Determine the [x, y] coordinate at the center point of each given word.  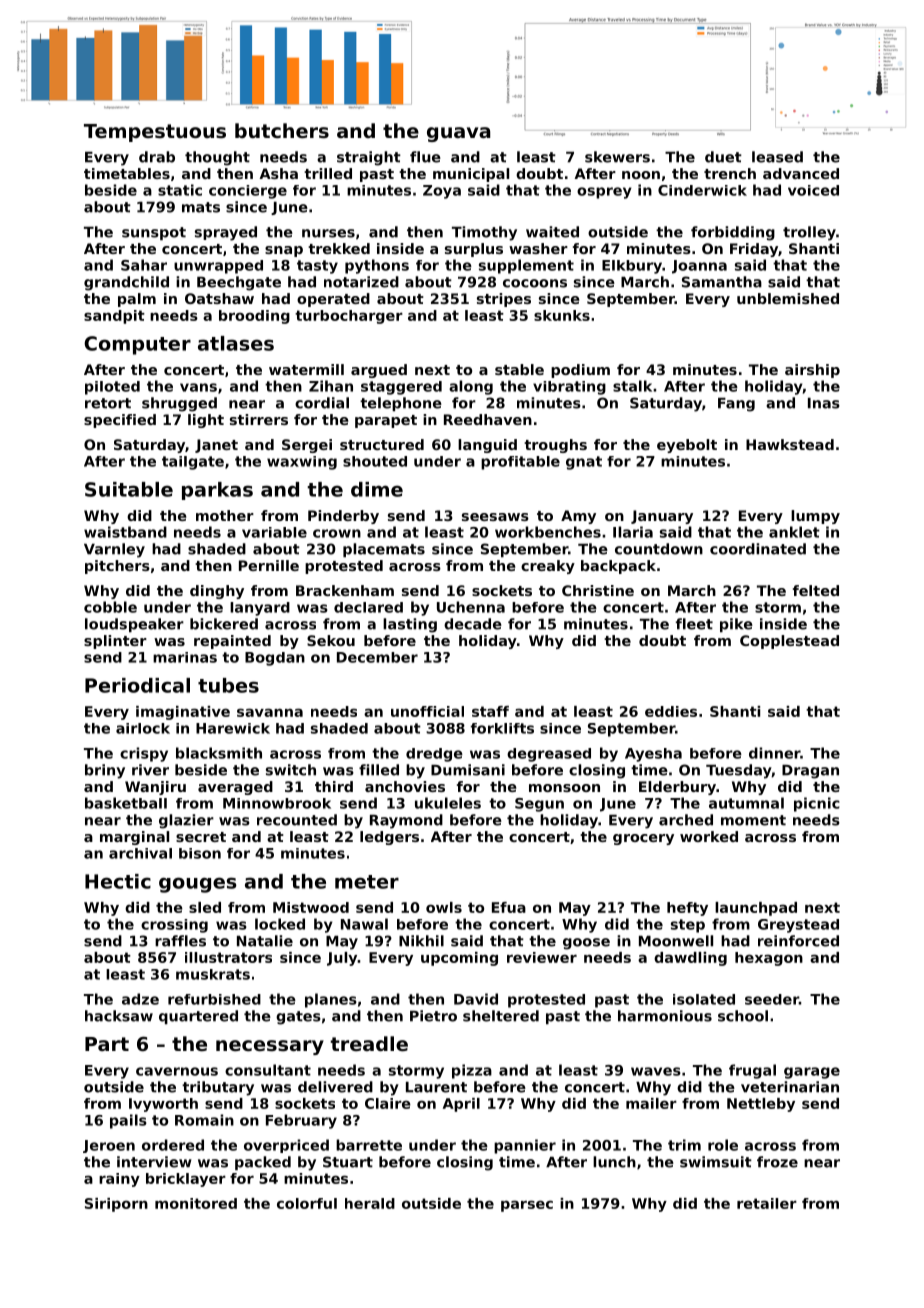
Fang [736, 405]
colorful [307, 1203]
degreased [549, 755]
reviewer [542, 957]
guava [458, 134]
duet [723, 157]
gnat [584, 463]
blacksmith [219, 753]
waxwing [302, 463]
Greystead [798, 926]
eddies [671, 711]
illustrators [228, 957]
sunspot [154, 233]
